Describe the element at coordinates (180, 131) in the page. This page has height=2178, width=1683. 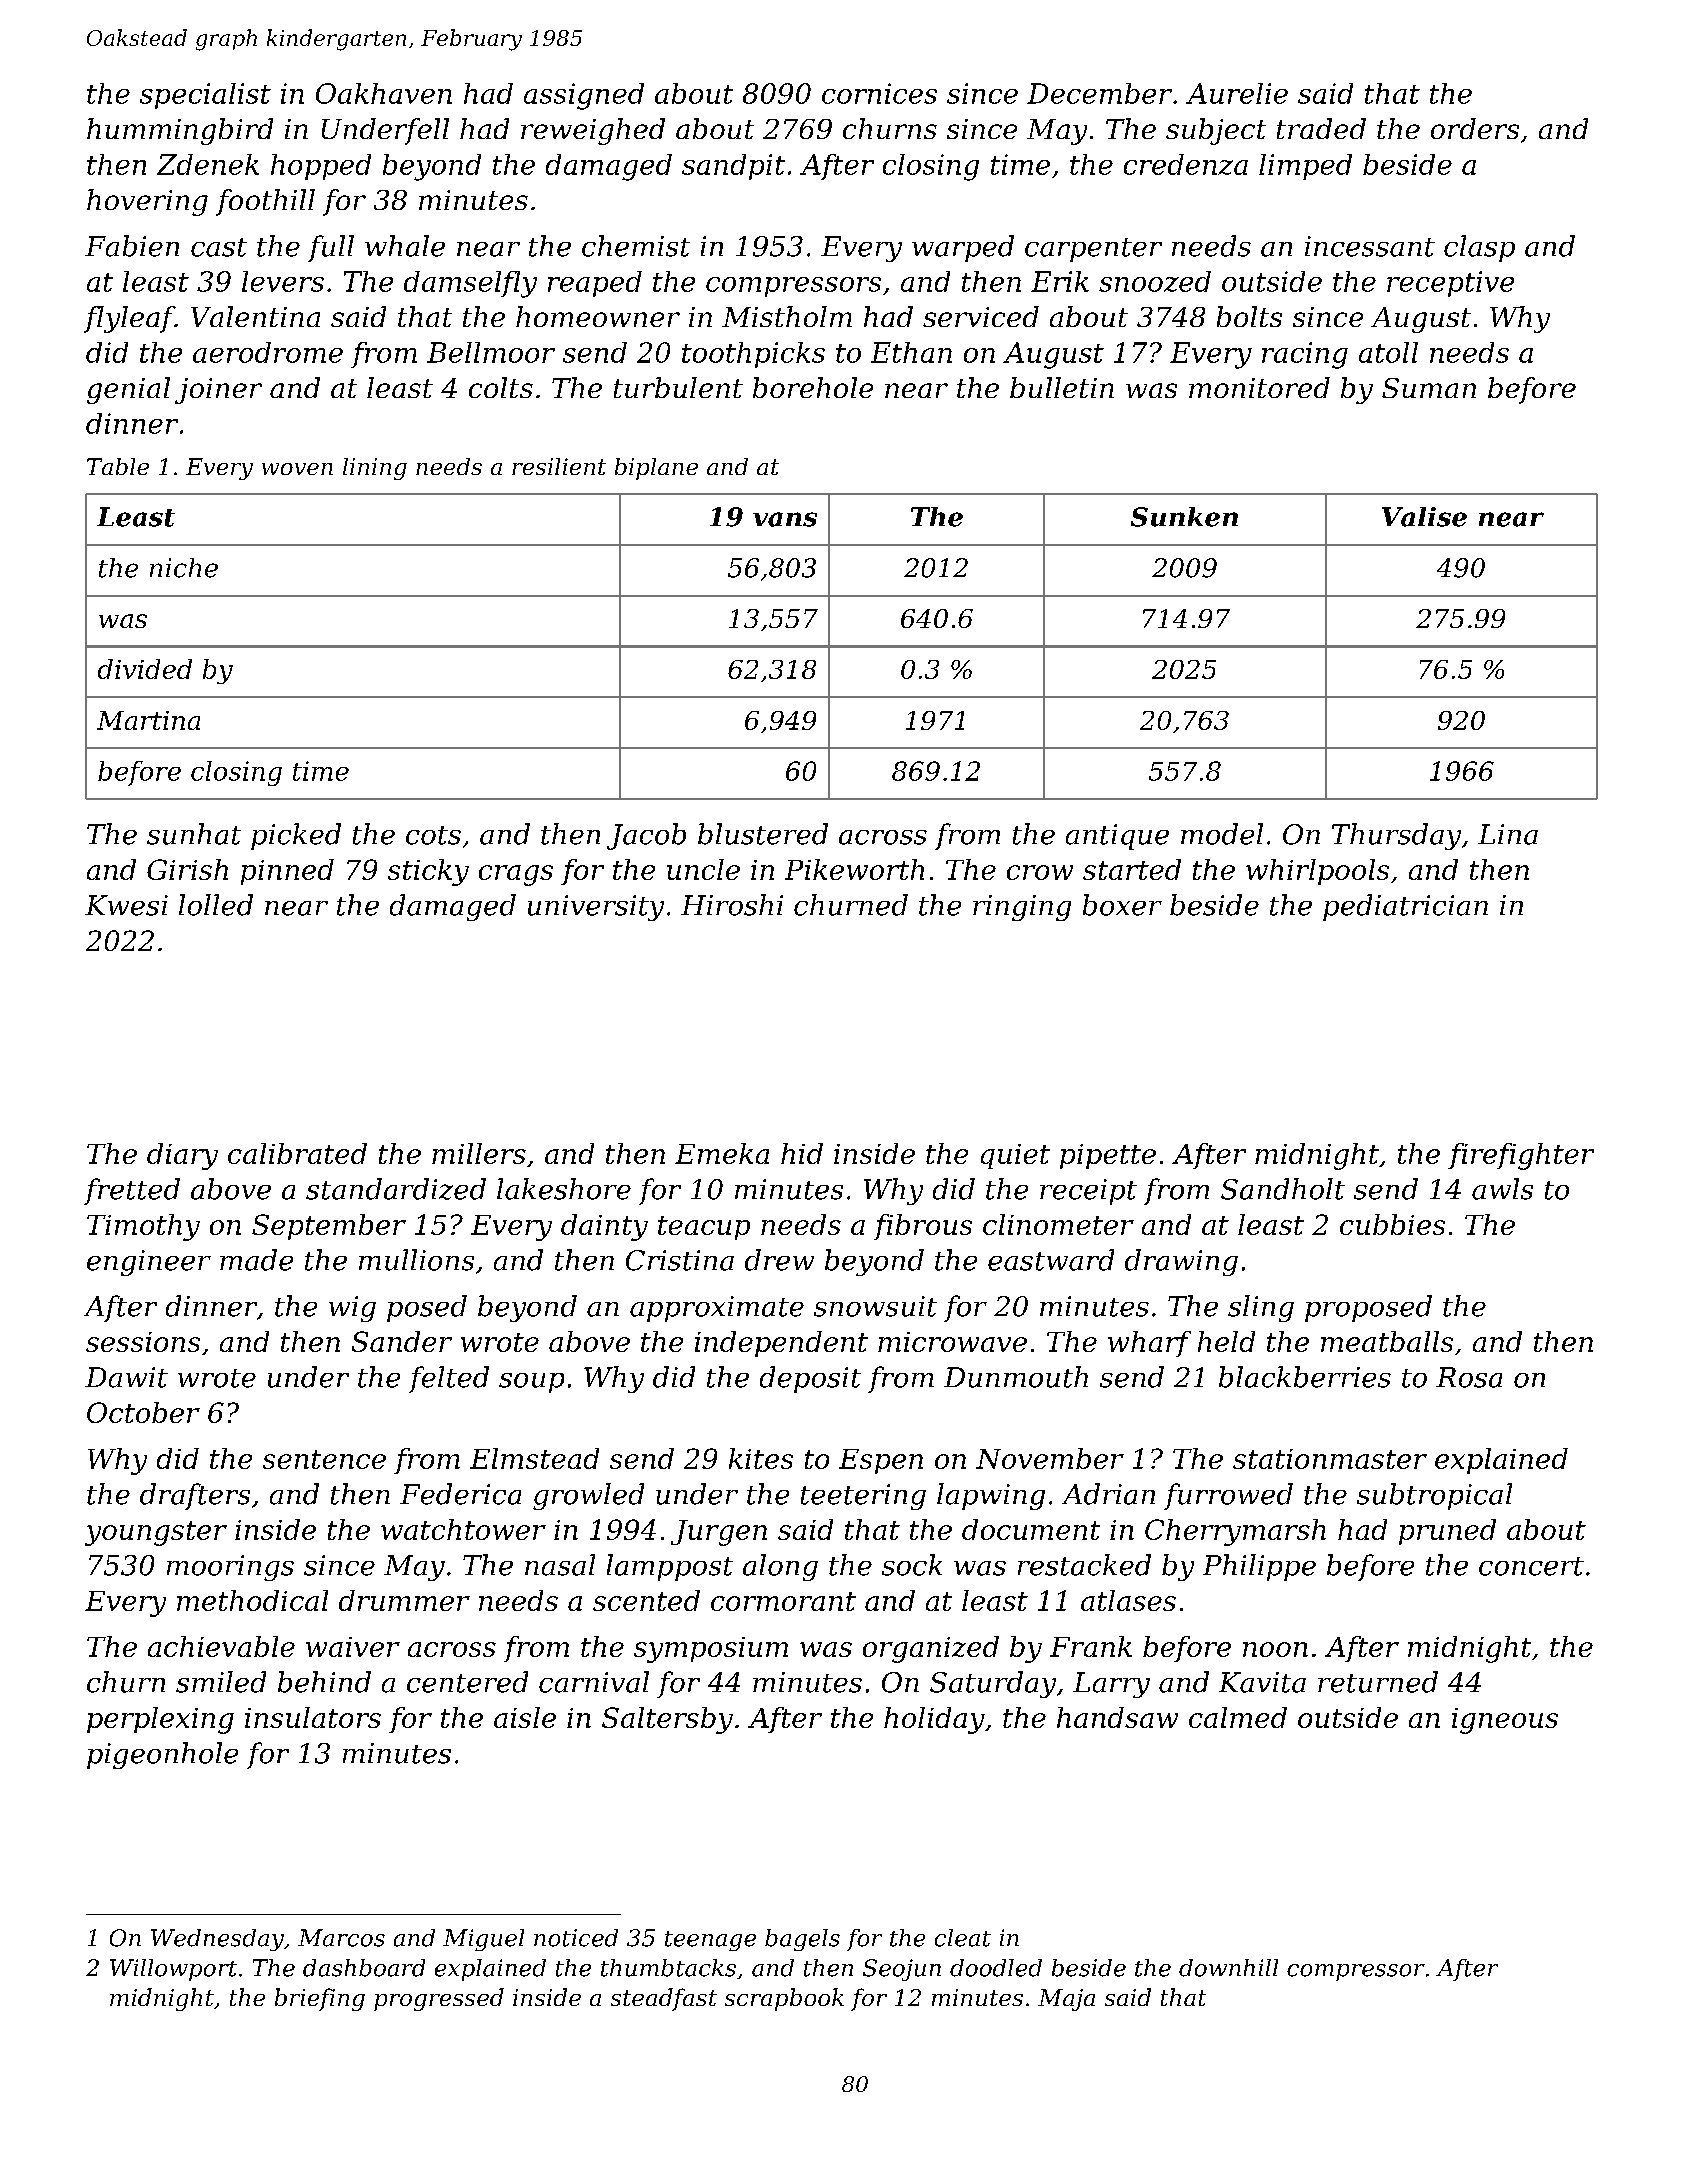
I see `hummingbird` at that location.
